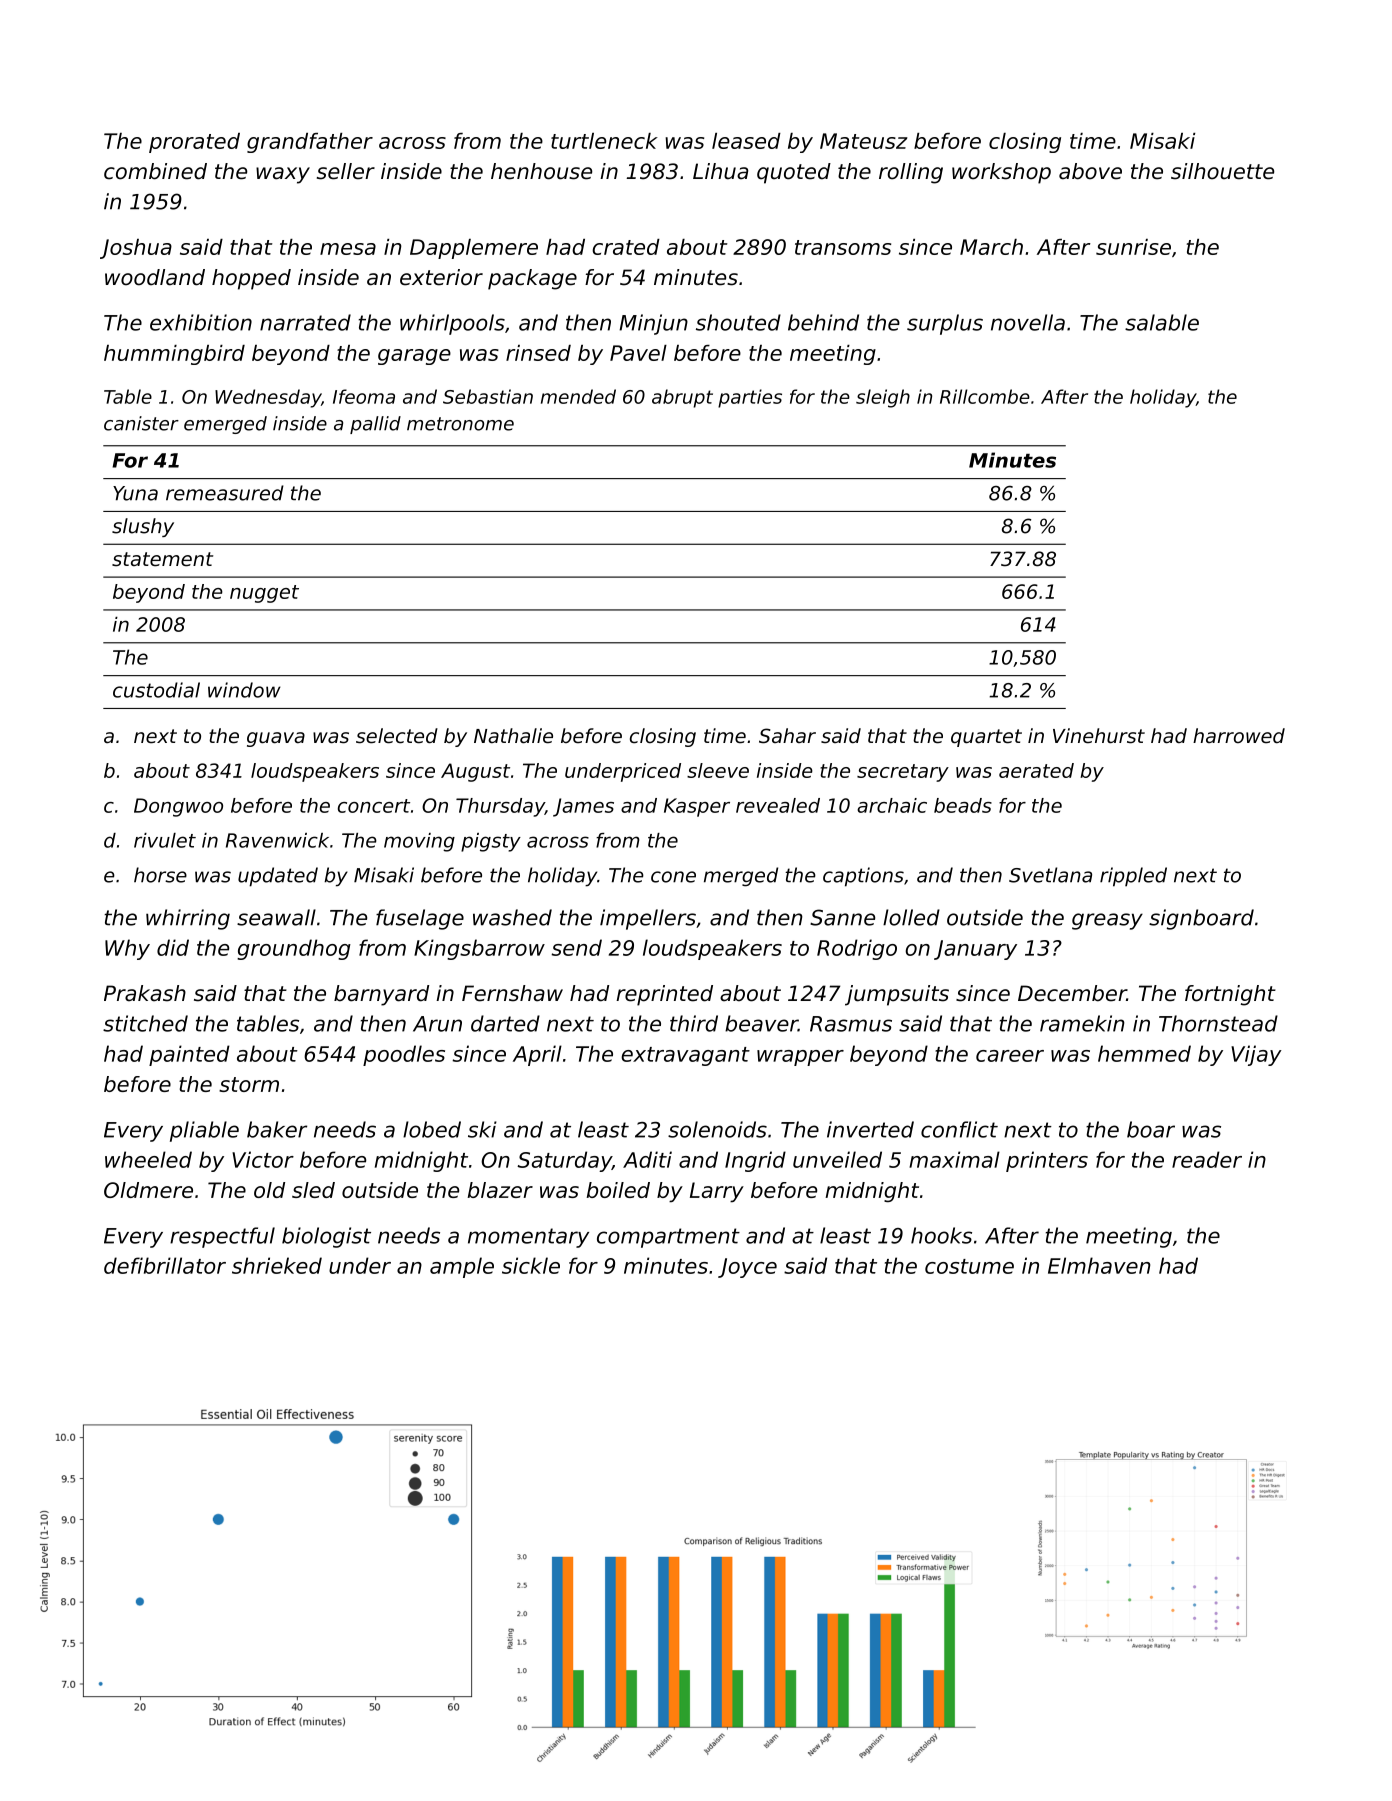  What do you see at coordinates (263, 1159) in the page?
I see `Victor` at bounding box center [263, 1159].
